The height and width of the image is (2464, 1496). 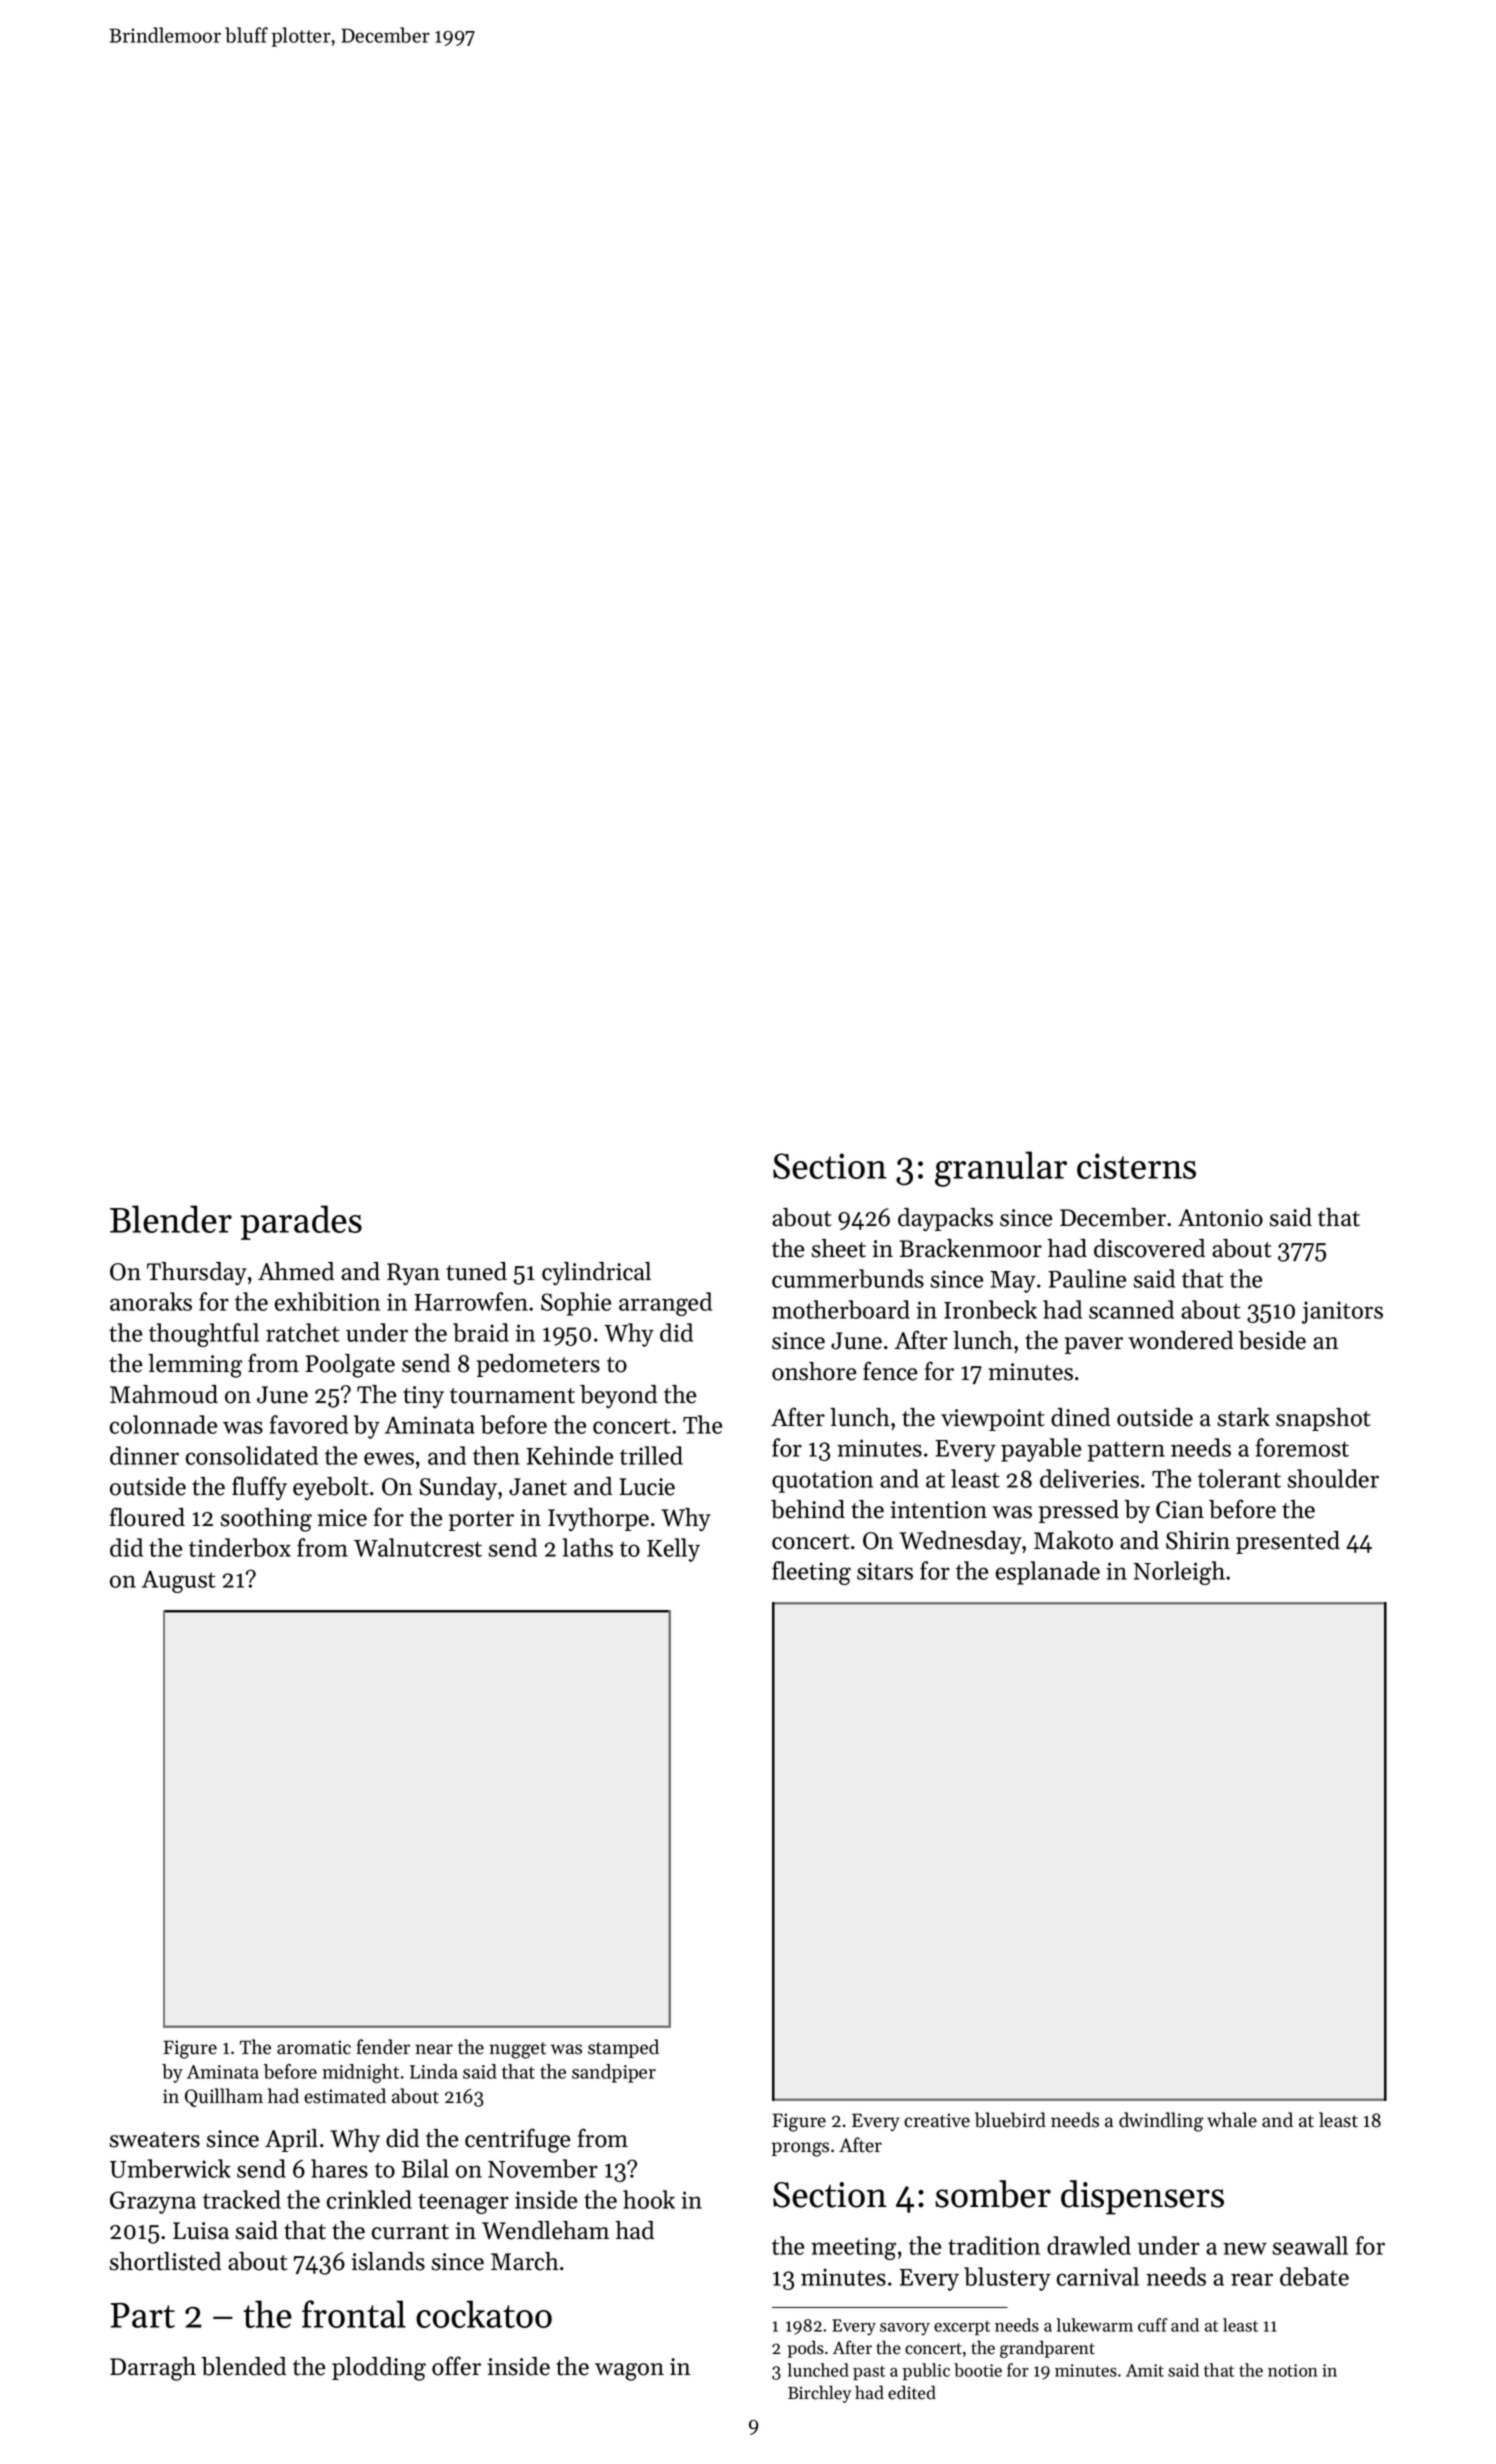 I want to click on prongs, so click(x=800, y=2149).
